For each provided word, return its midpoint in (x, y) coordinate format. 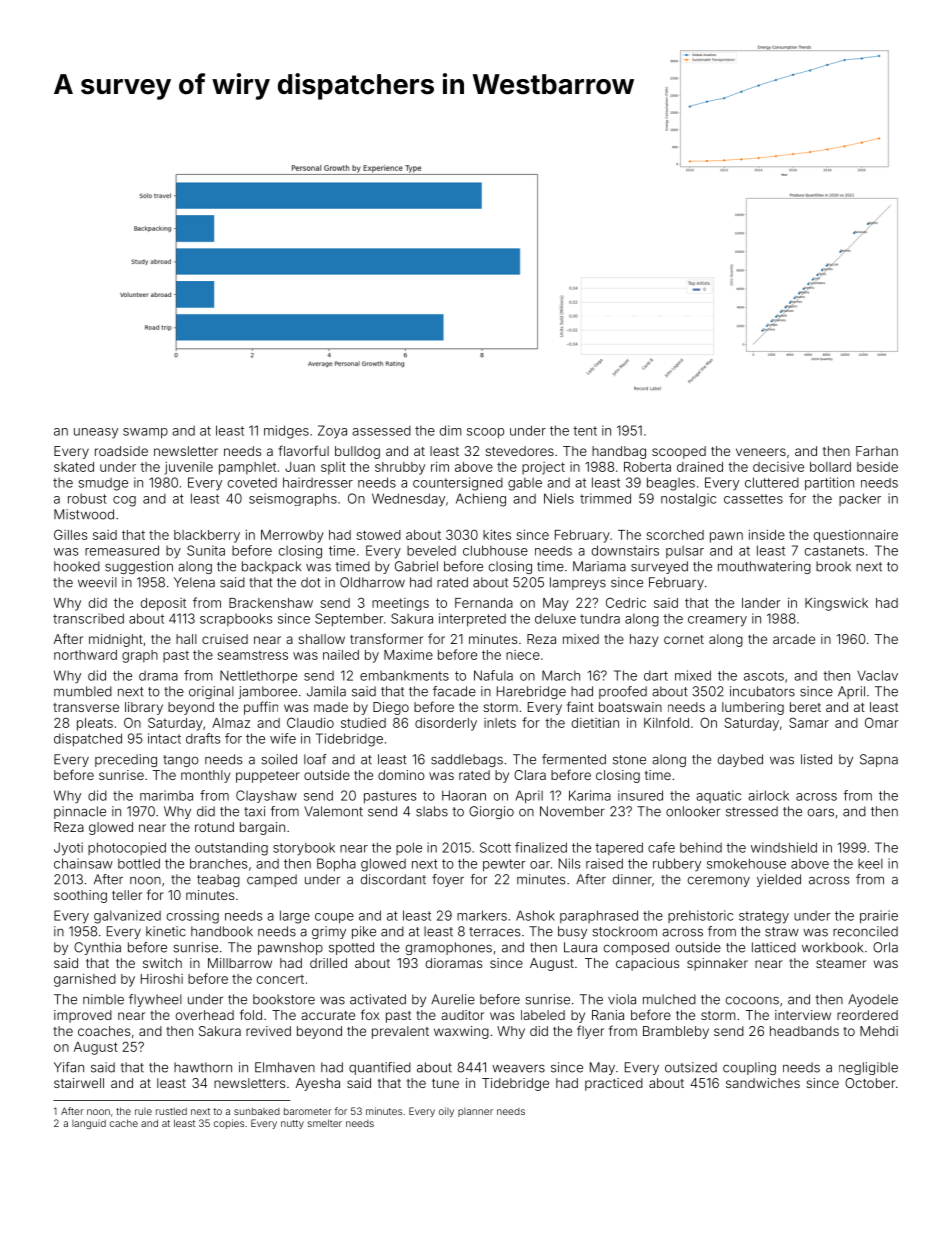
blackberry (207, 536)
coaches (104, 1031)
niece (523, 655)
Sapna (879, 760)
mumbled (83, 691)
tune (445, 1083)
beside (877, 467)
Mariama (599, 566)
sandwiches (763, 1083)
